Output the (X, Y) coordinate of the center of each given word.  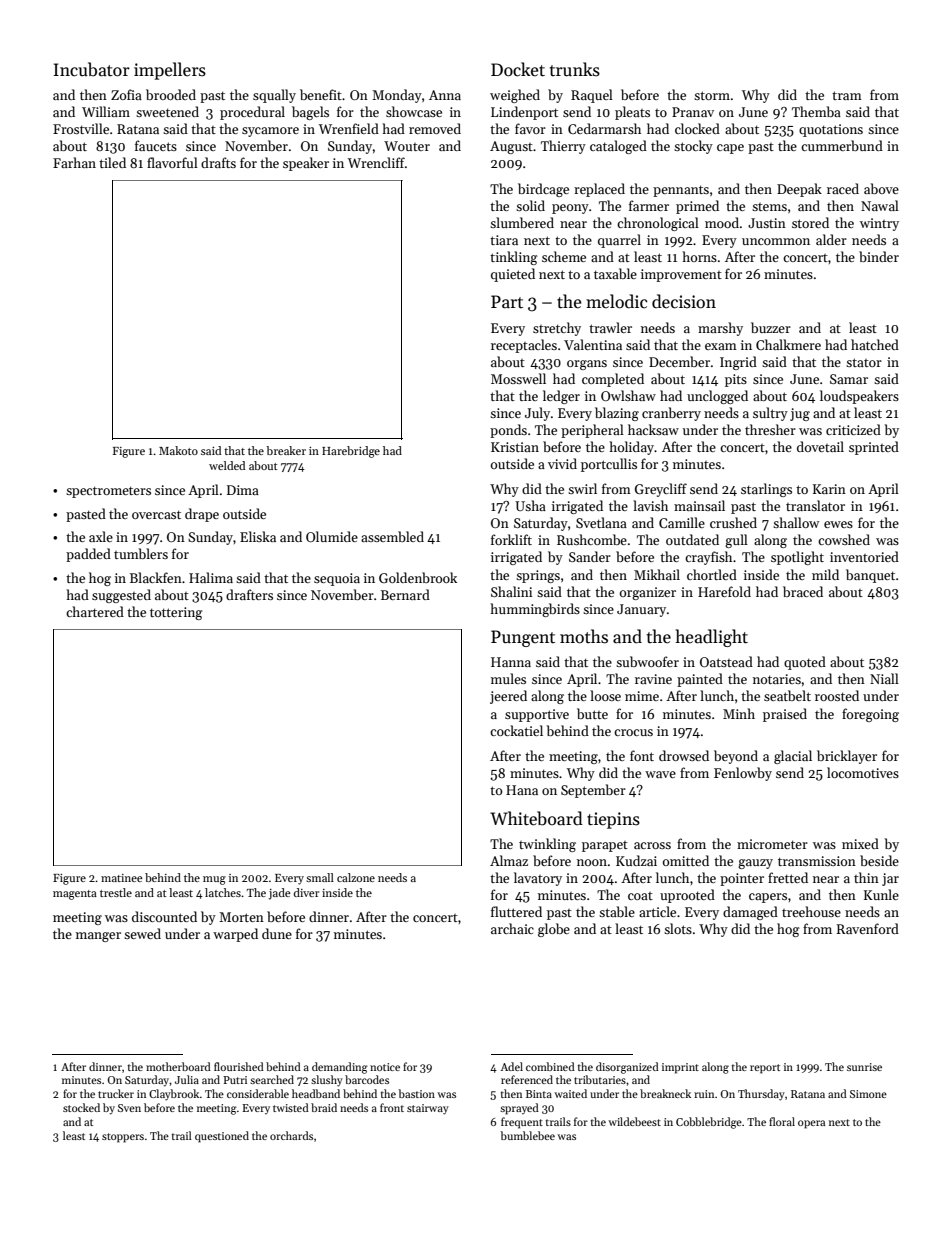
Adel (511, 1066)
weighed (515, 96)
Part (507, 302)
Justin (767, 223)
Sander (590, 556)
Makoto (178, 450)
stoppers (123, 1138)
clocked (697, 128)
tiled (112, 162)
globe (554, 930)
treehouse (811, 911)
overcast (156, 514)
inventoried (864, 556)
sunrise (864, 1067)
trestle (116, 892)
